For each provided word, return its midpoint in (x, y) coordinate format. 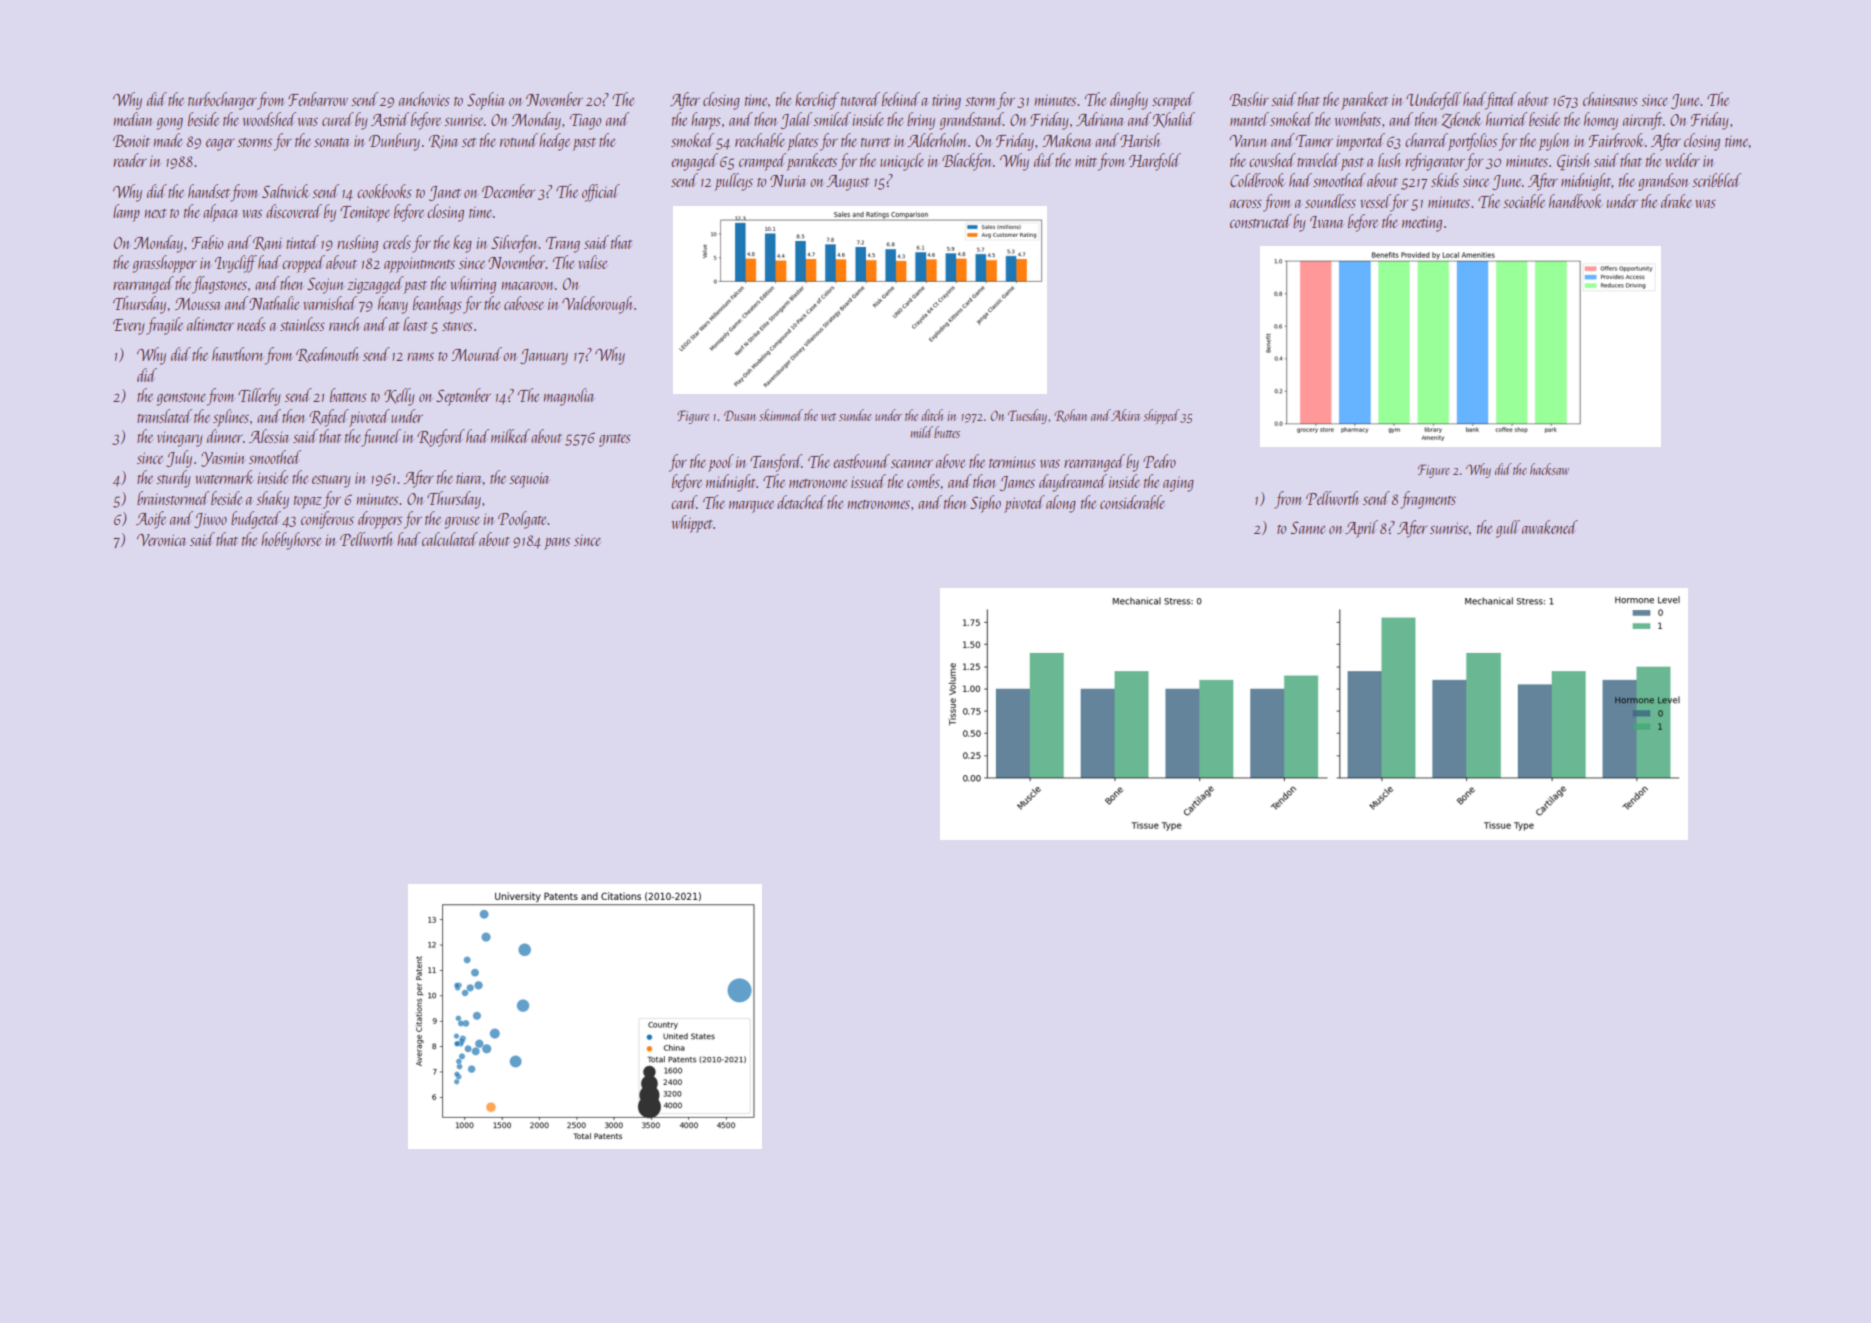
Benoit (131, 141)
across (1246, 203)
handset (209, 191)
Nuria (788, 181)
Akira (1125, 415)
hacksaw (1549, 469)
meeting (1422, 224)
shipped (1161, 416)
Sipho (985, 504)
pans (557, 544)
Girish (1573, 162)
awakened (1550, 527)
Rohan (1070, 415)
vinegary (180, 439)
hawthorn (238, 354)
